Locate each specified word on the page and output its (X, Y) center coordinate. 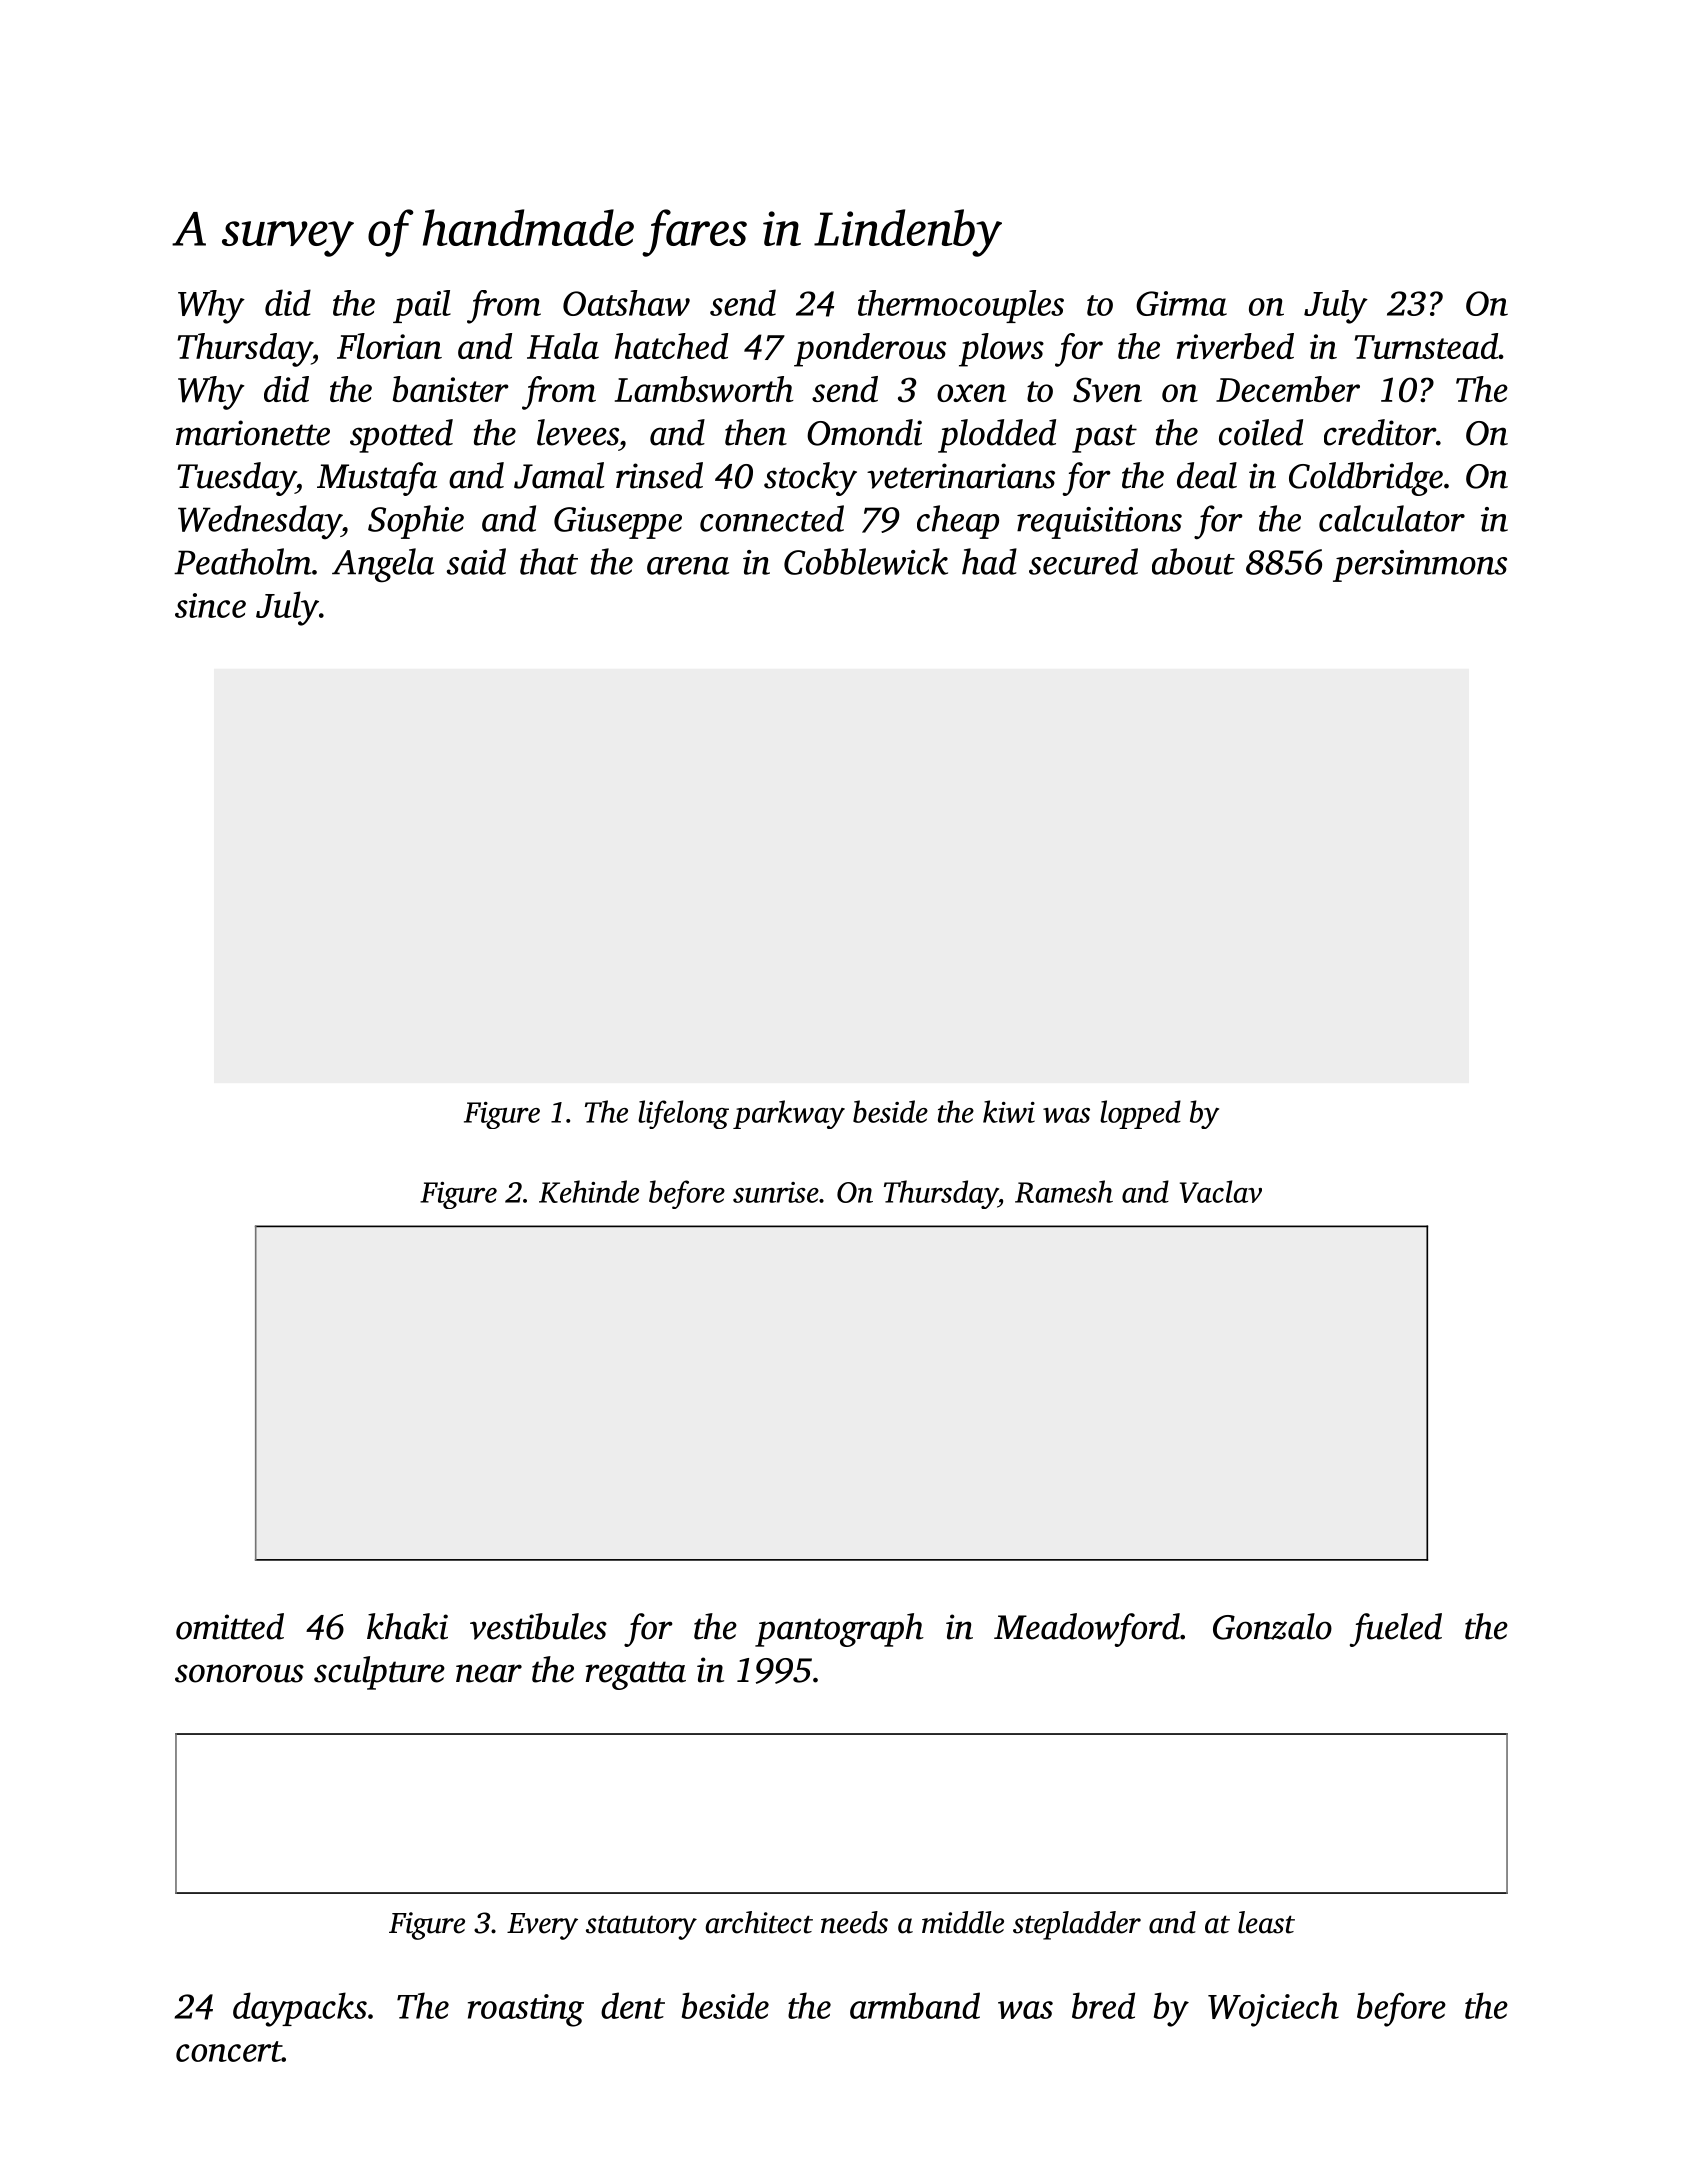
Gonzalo (1272, 1626)
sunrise (776, 1192)
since (210, 605)
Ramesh (1064, 1191)
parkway (789, 1114)
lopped (1140, 1114)
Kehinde (589, 1191)
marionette (253, 433)
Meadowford (1087, 1630)
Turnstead (1426, 346)
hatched (671, 346)
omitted (230, 1626)
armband (915, 2005)
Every (542, 1926)
